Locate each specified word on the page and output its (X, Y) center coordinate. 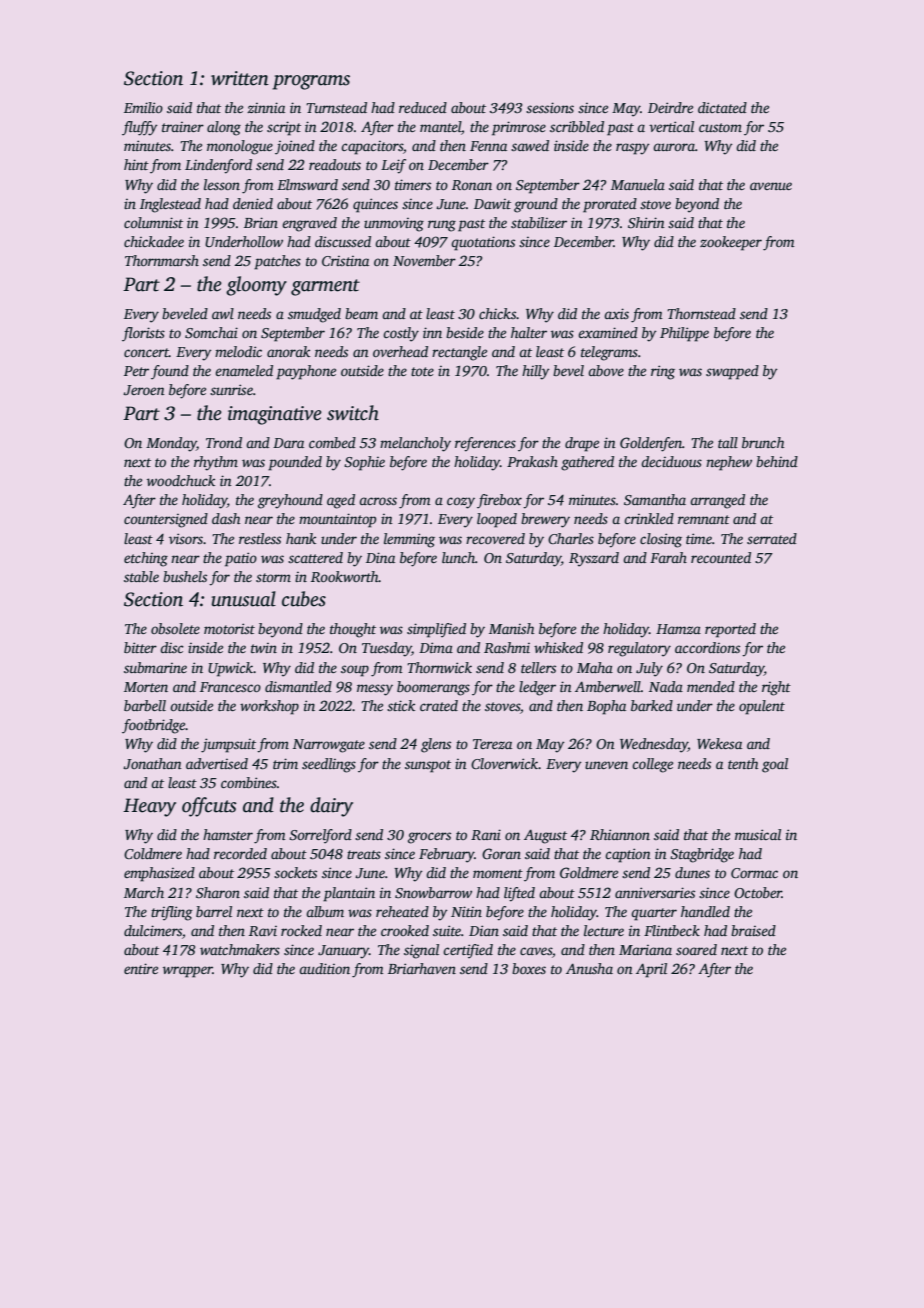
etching (146, 559)
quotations (483, 243)
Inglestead (170, 205)
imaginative (275, 415)
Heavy (149, 807)
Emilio (143, 107)
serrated (772, 538)
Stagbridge (702, 855)
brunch (763, 442)
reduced (423, 107)
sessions (550, 107)
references (485, 444)
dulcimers (153, 930)
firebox (499, 501)
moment (498, 873)
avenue (771, 186)
